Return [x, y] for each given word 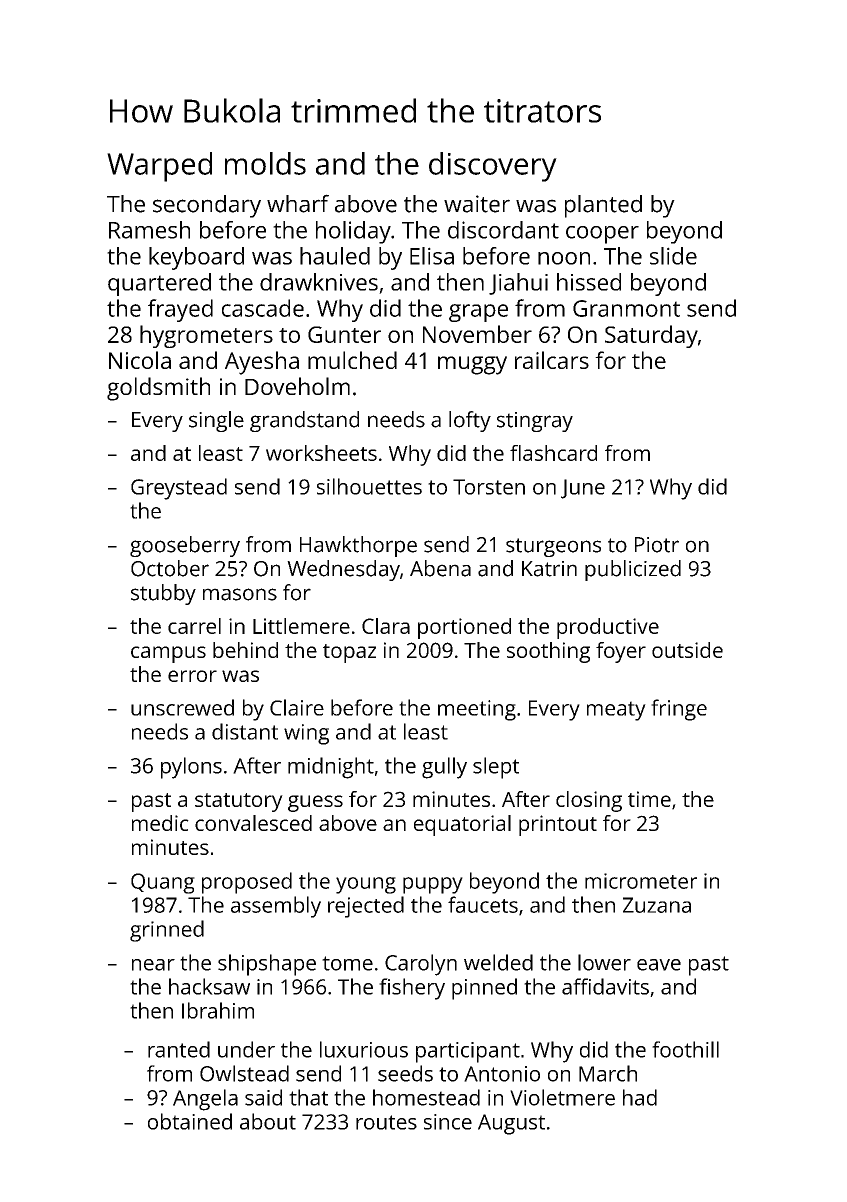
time [649, 799]
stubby [163, 594]
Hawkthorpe [358, 546]
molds [265, 163]
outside [687, 650]
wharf [298, 203]
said [263, 1097]
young [366, 885]
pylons [191, 768]
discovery [493, 167]
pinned [484, 989]
